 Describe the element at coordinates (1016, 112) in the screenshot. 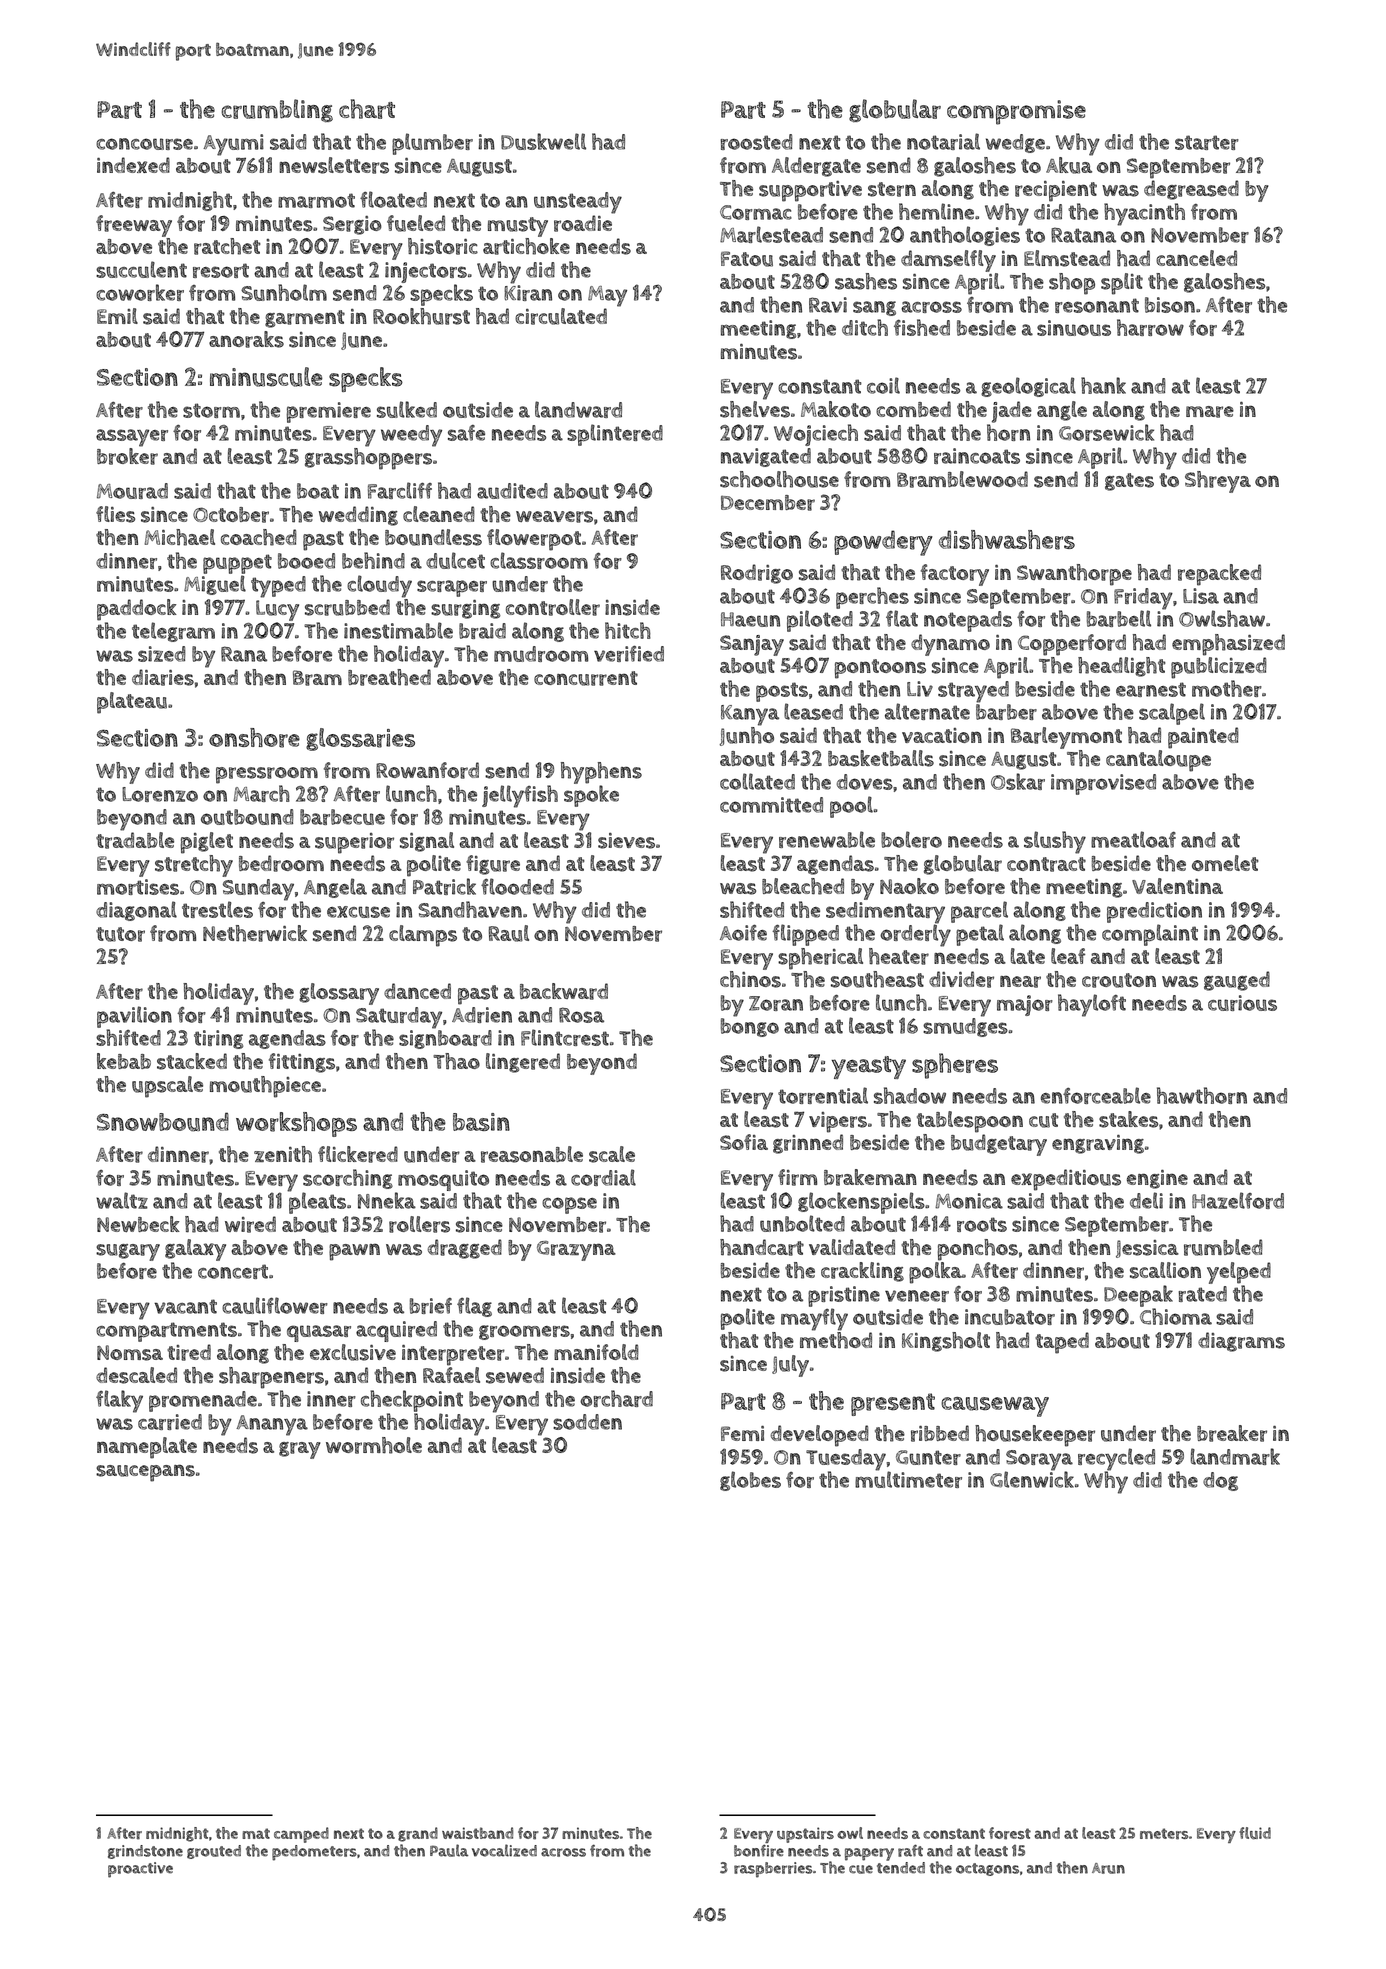

I see `compromise` at that location.
